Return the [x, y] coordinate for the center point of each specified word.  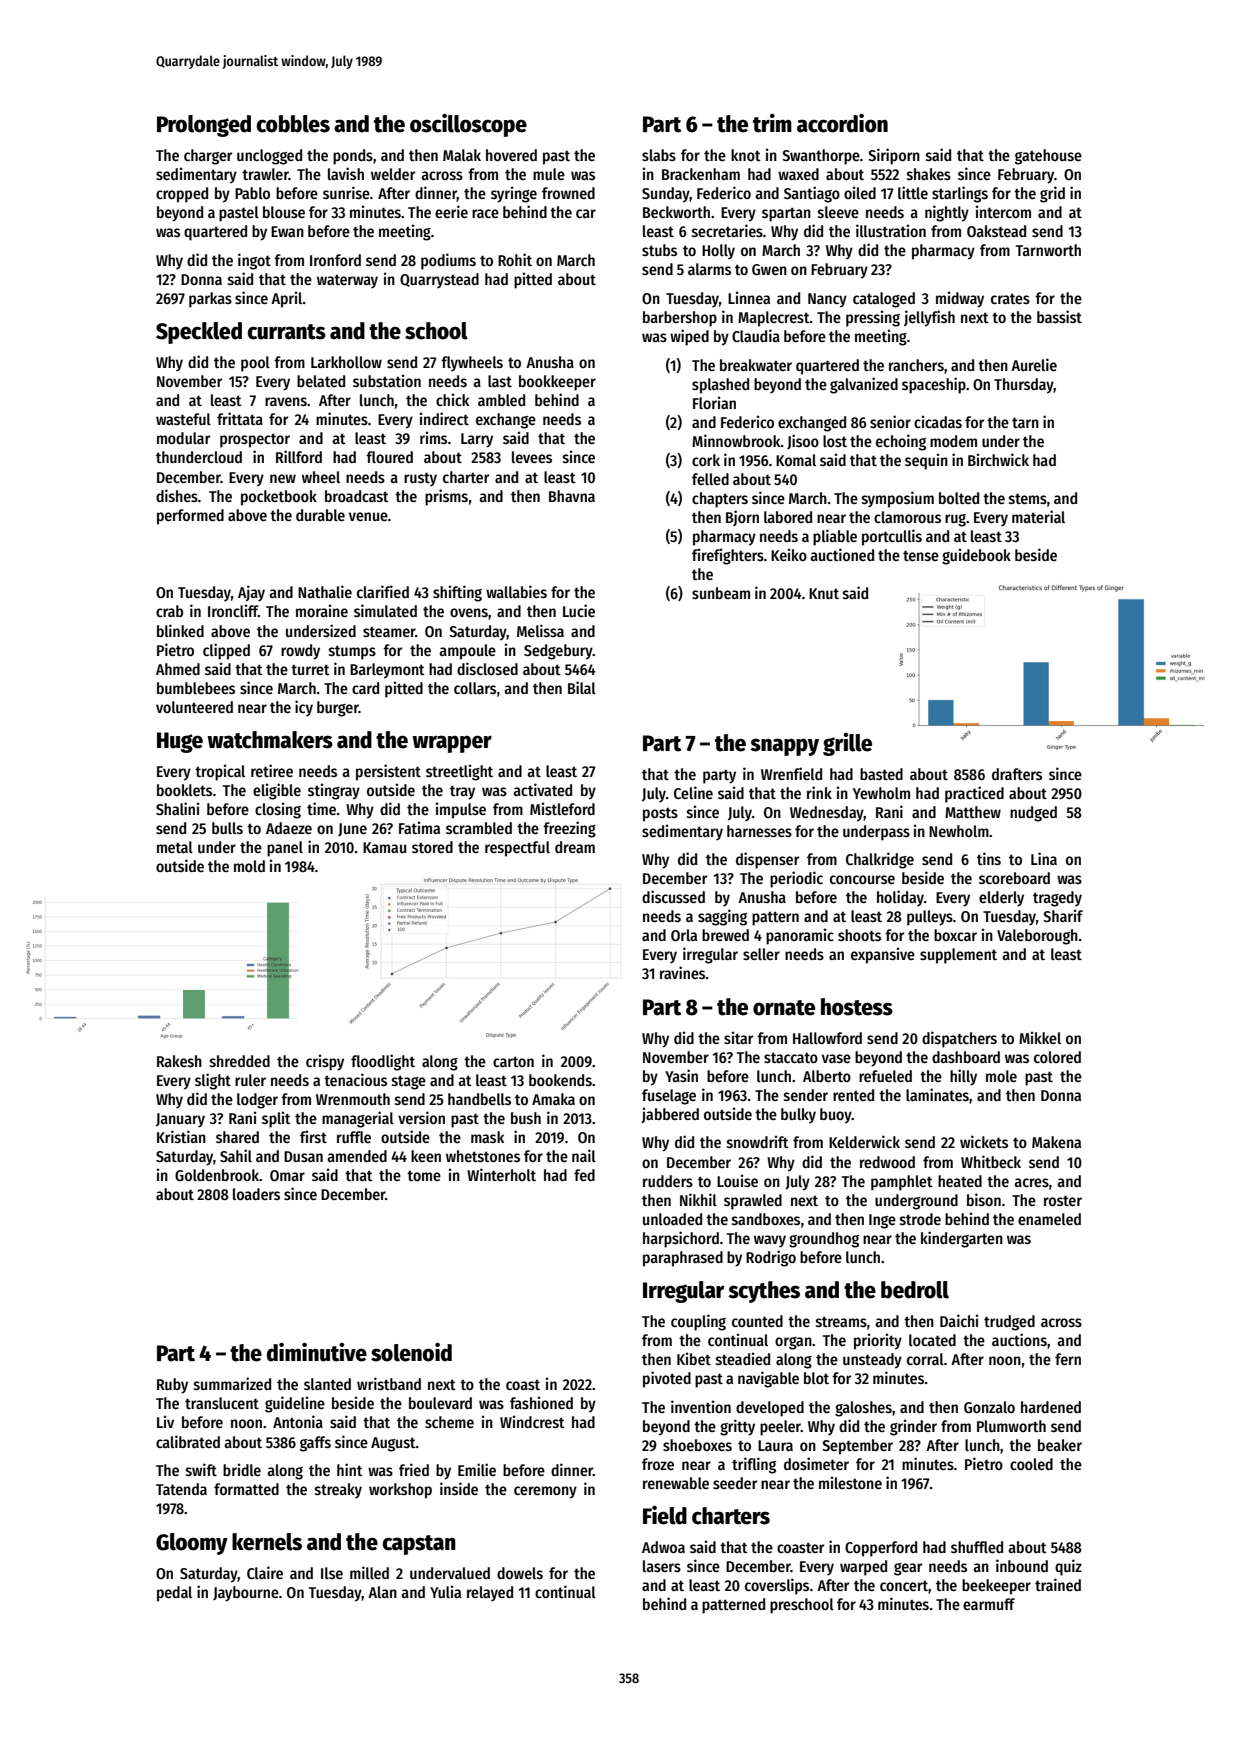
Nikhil [698, 1199]
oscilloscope [468, 125]
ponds [353, 157]
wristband [389, 1384]
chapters [720, 500]
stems [1028, 499]
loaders [256, 1194]
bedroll [915, 1290]
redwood [887, 1162]
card [365, 688]
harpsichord [681, 1239]
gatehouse [1048, 157]
